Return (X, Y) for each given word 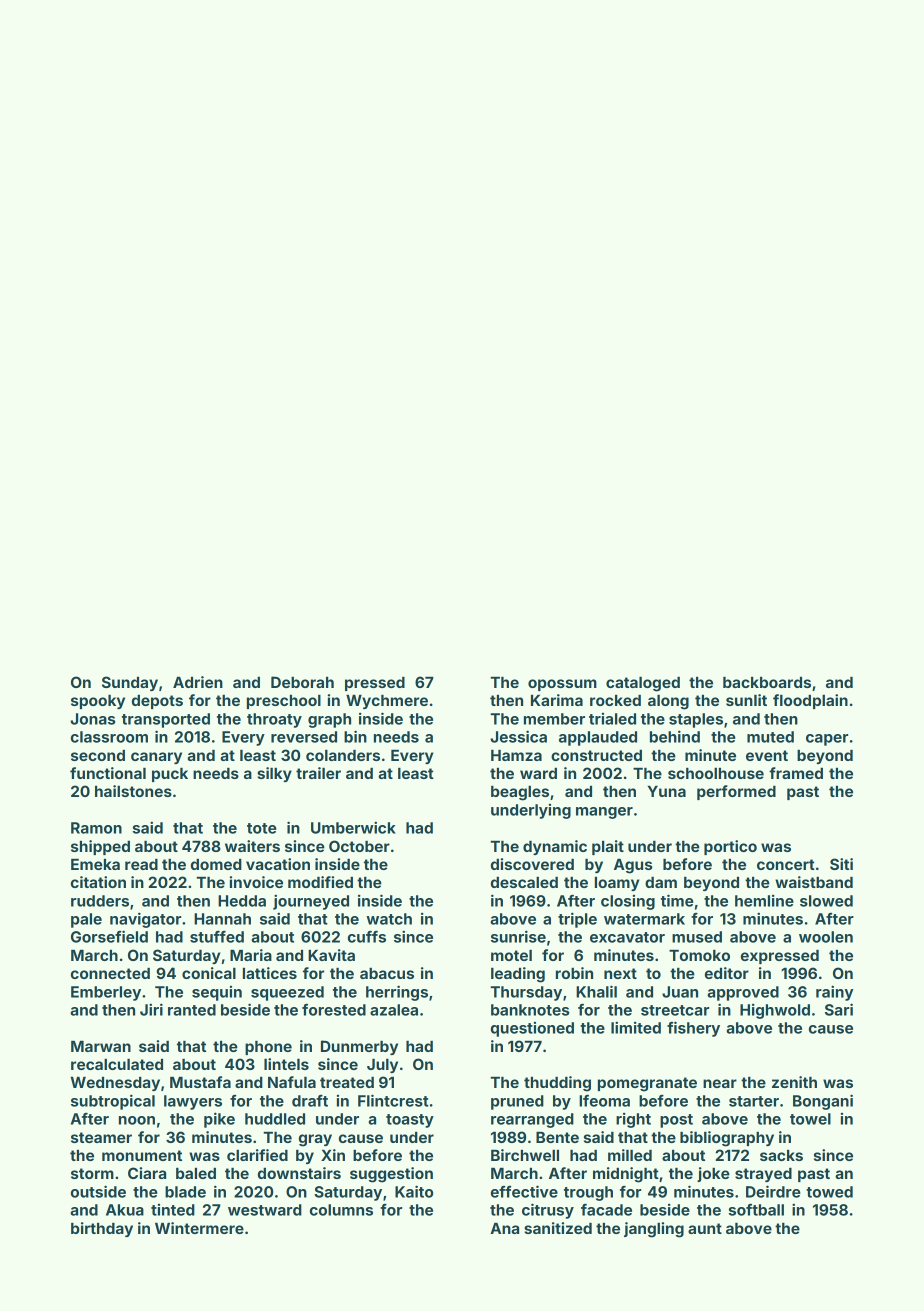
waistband (814, 882)
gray (315, 1140)
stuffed (217, 937)
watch (389, 919)
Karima (557, 700)
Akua (125, 1210)
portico (730, 847)
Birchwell (525, 1155)
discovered (532, 864)
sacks (781, 1155)
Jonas (92, 719)
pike (219, 1120)
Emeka (95, 864)
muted (770, 737)
